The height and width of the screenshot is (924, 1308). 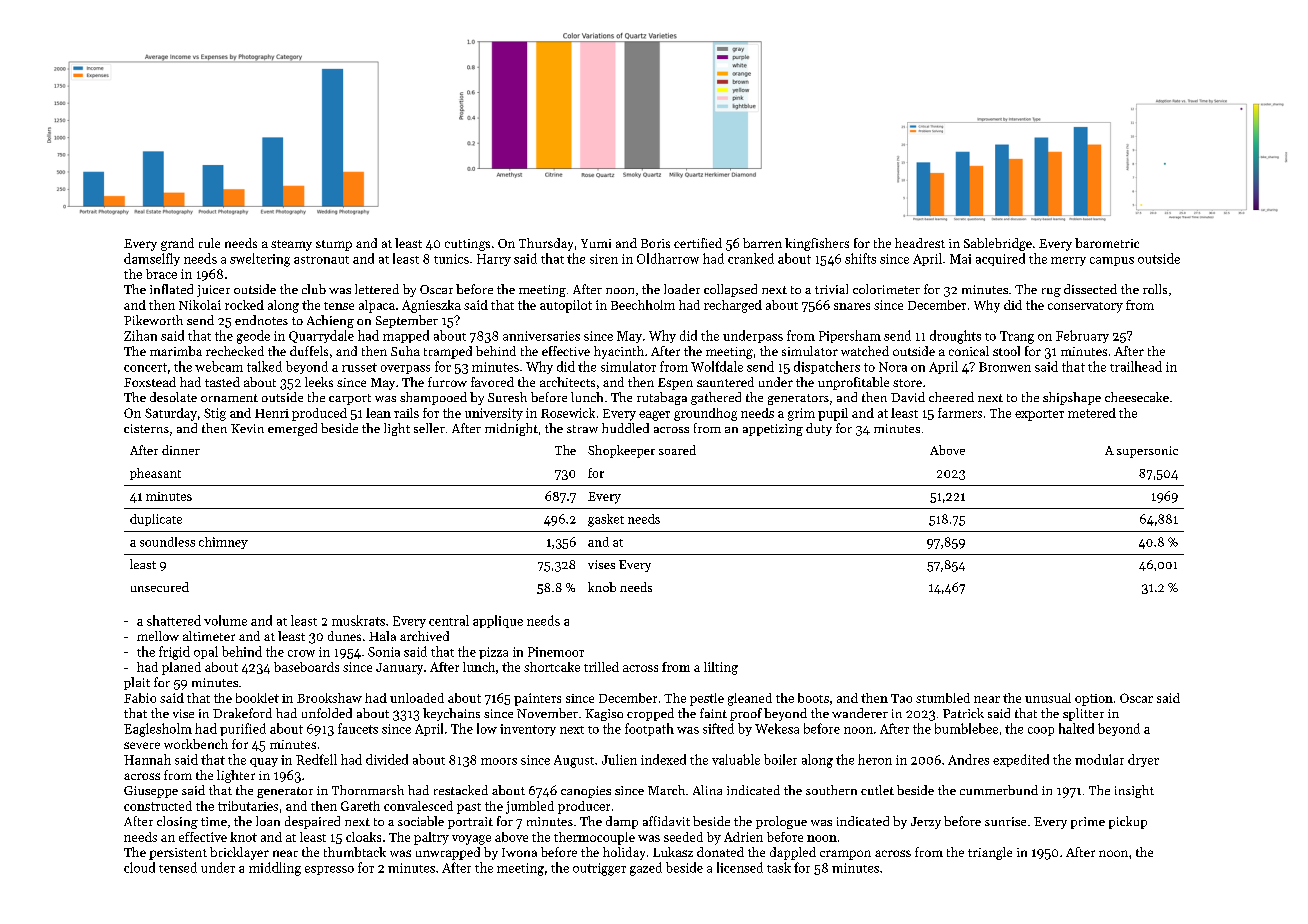 I want to click on task, so click(x=779, y=867).
